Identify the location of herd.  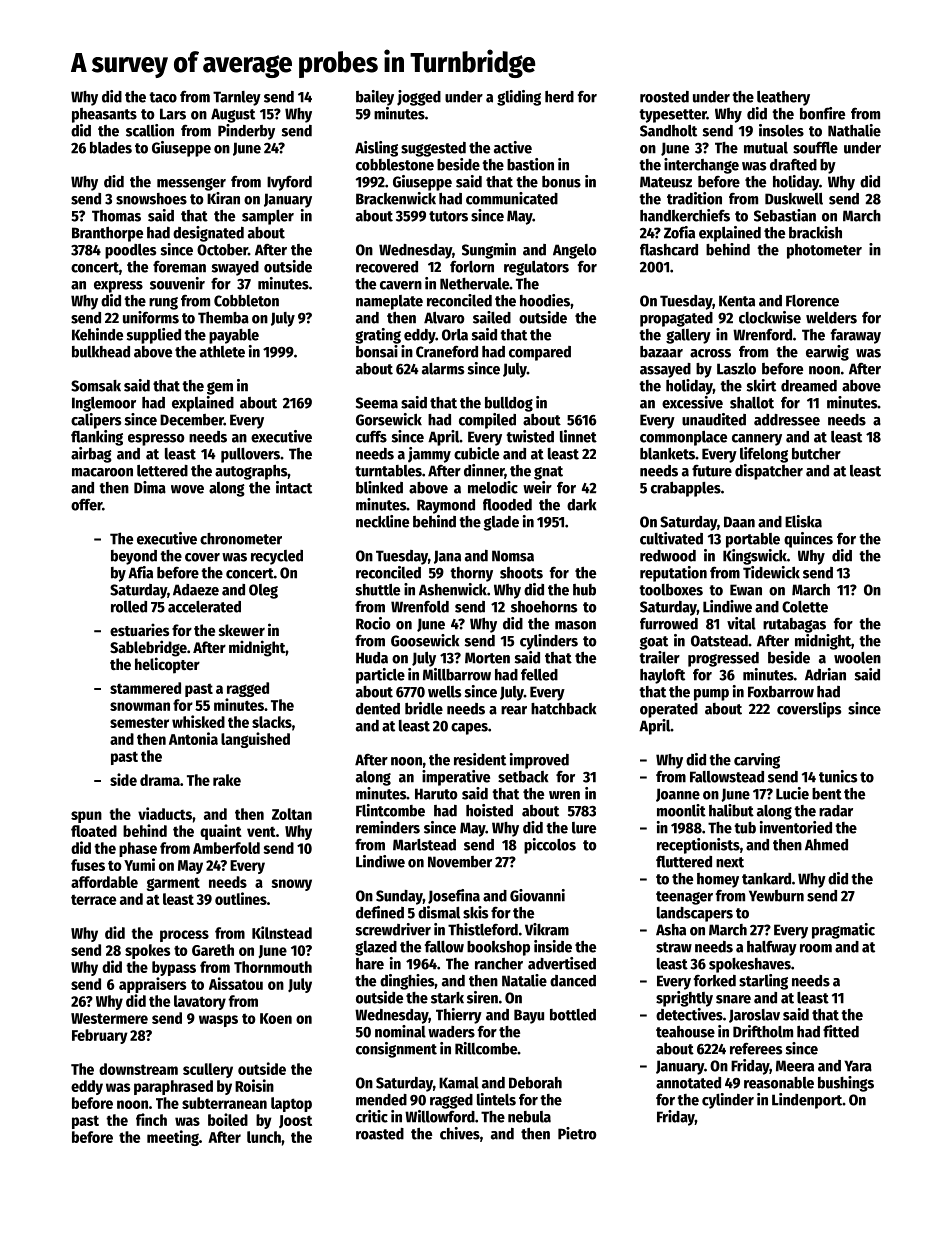
(559, 97).
